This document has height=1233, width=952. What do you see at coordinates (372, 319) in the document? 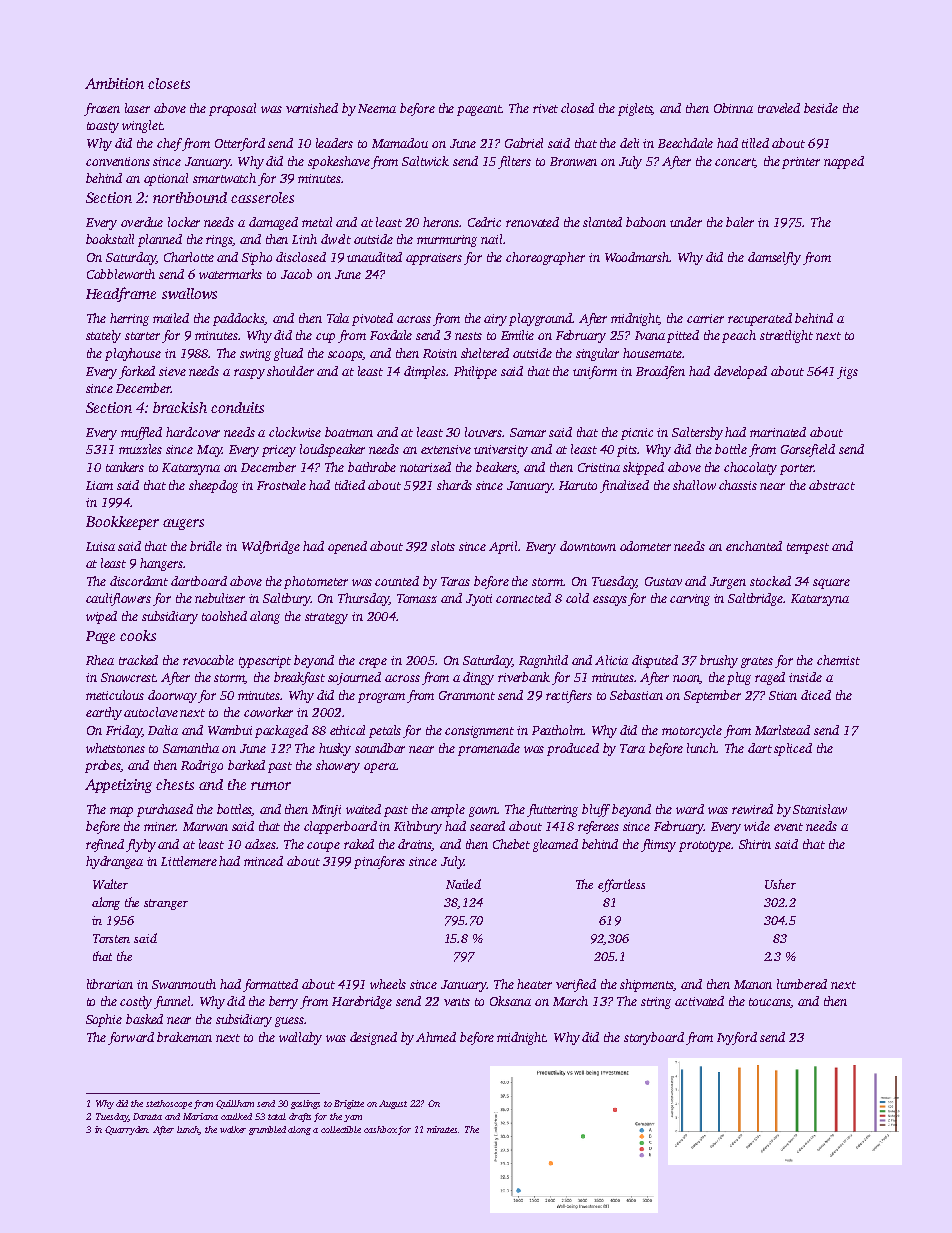
I see `pivoted` at bounding box center [372, 319].
